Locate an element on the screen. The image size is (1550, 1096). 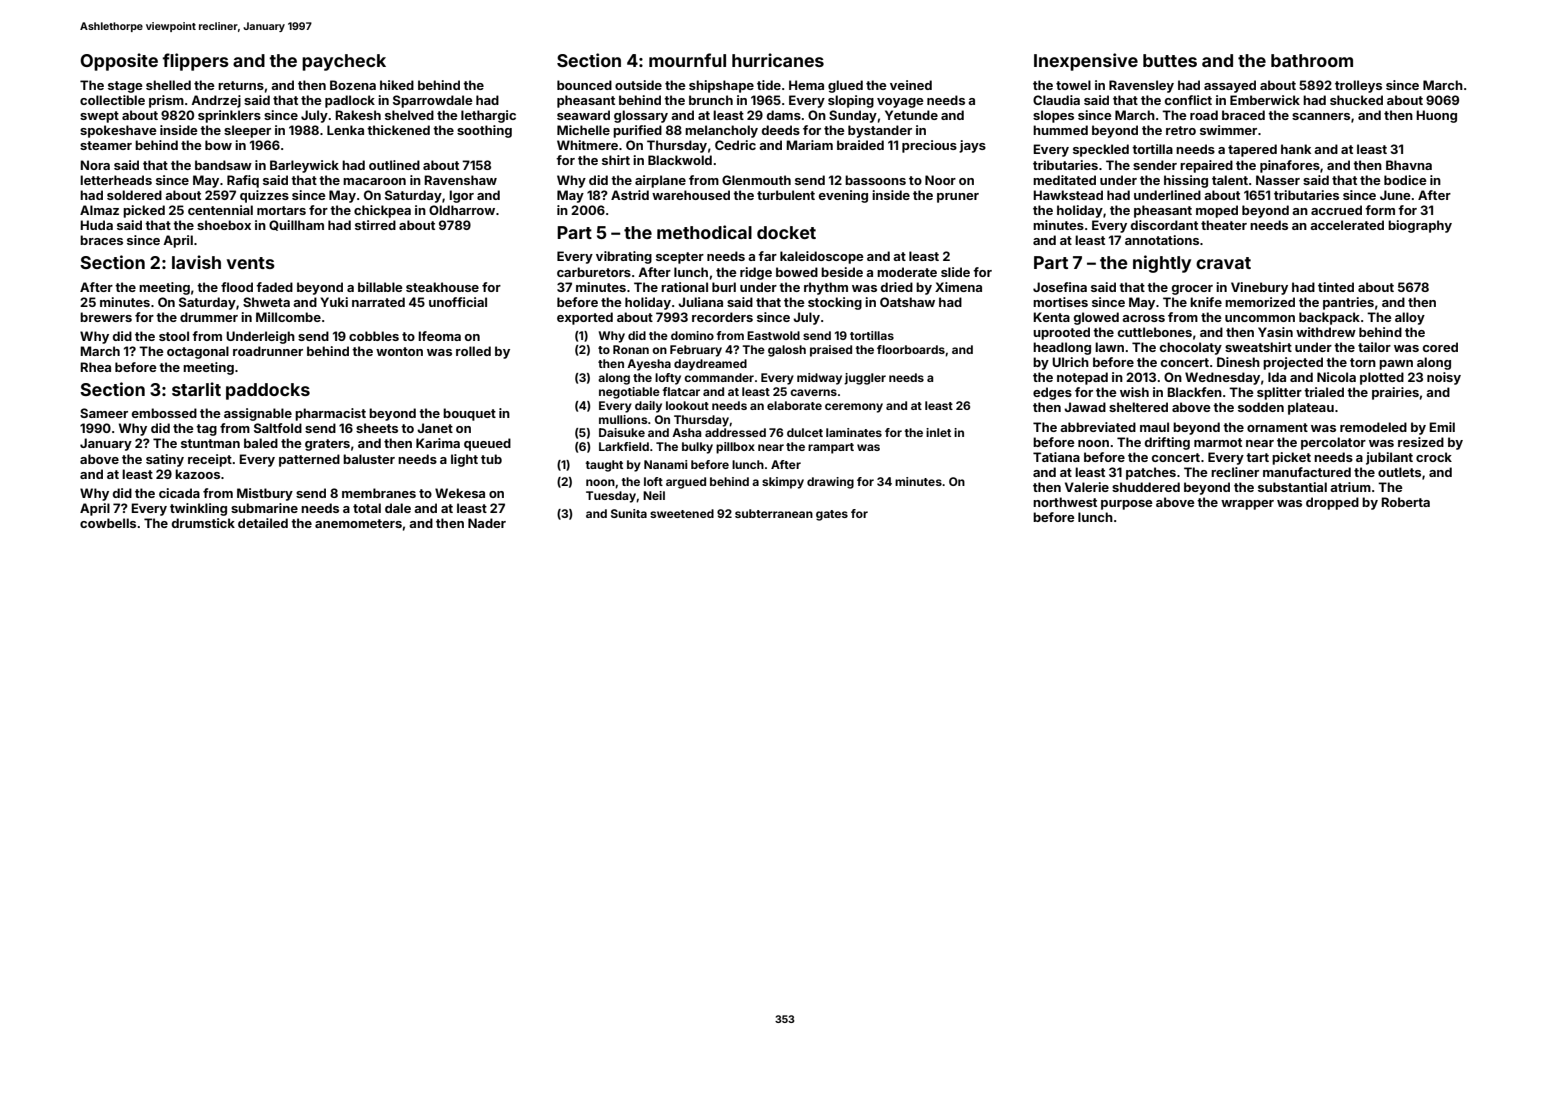
lavish is located at coordinates (196, 262).
